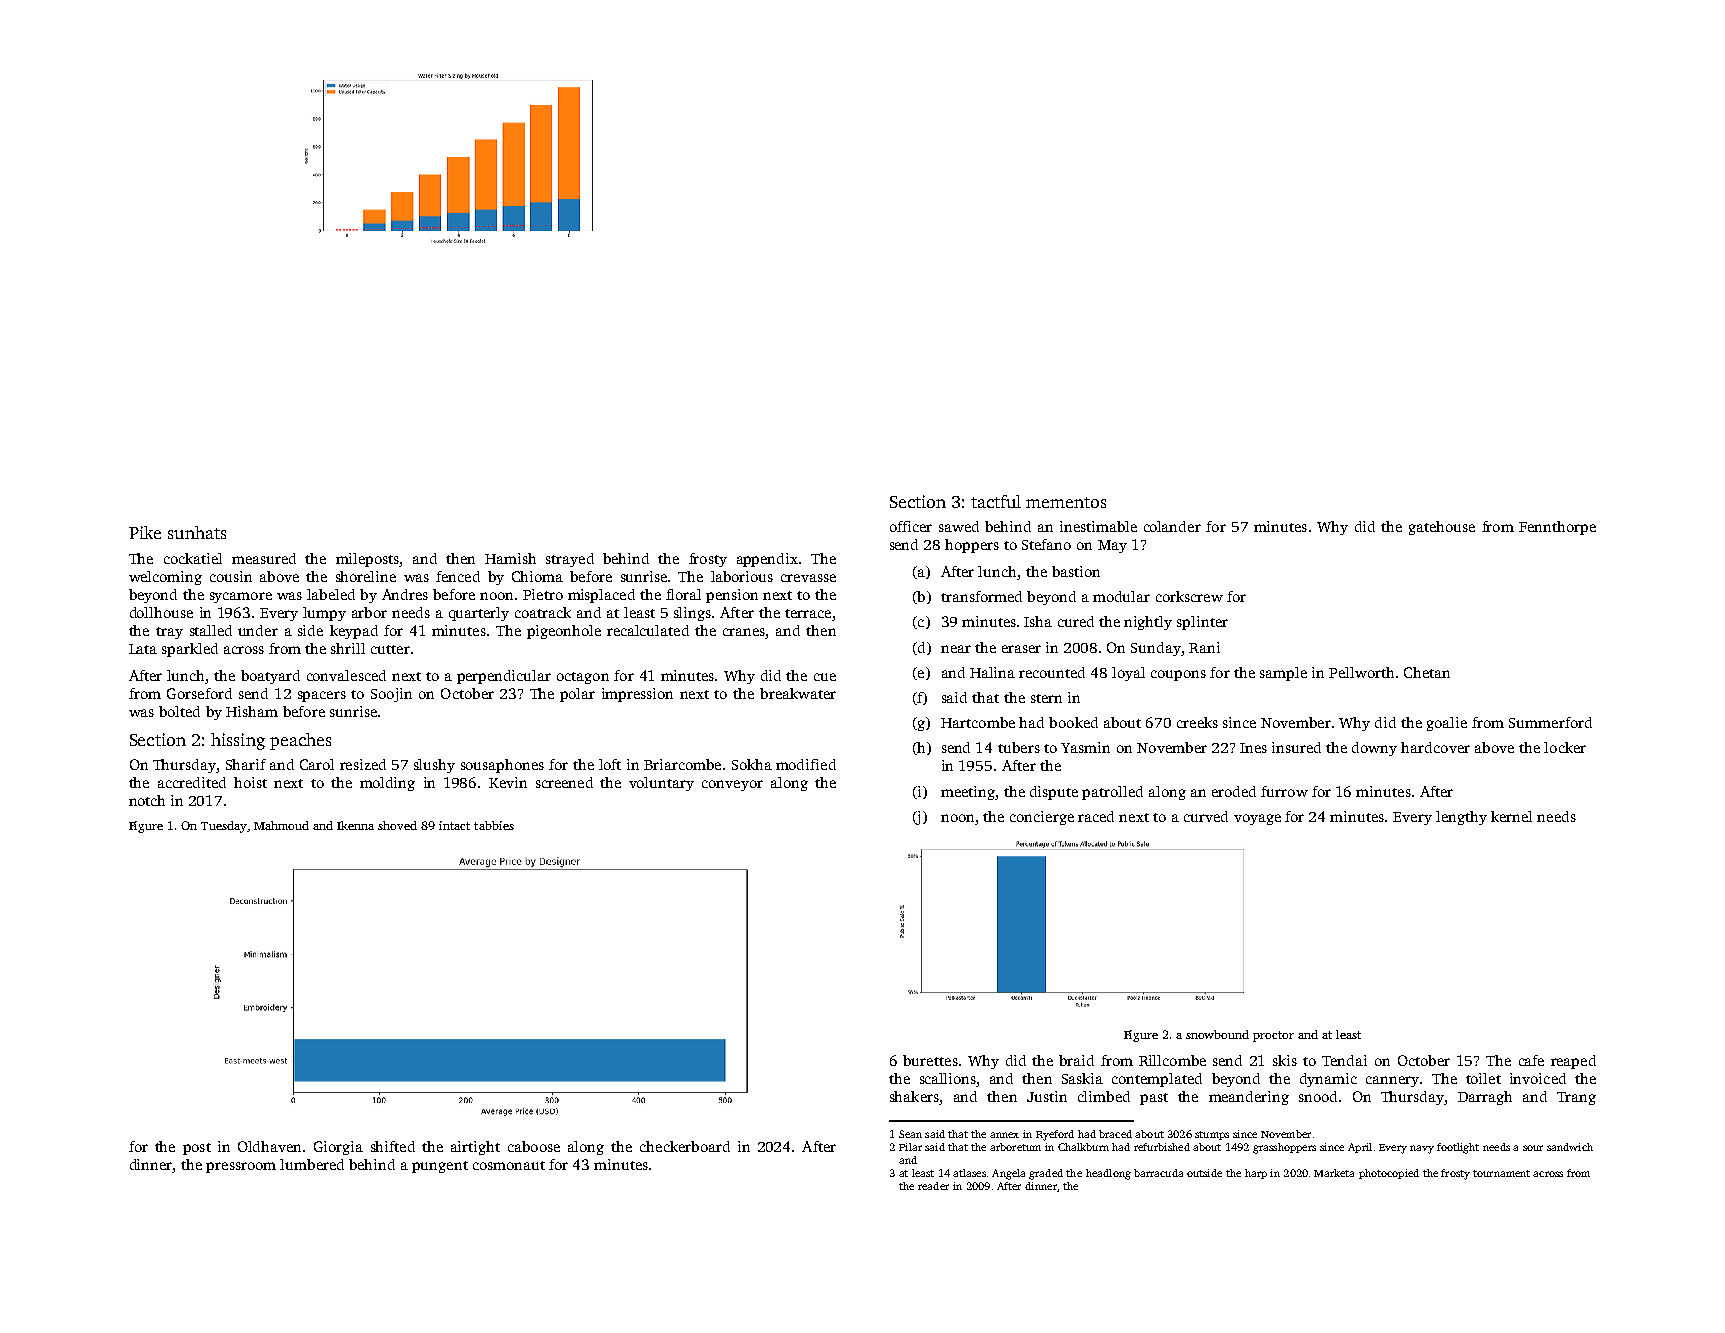 The height and width of the screenshot is (1333, 1725). What do you see at coordinates (454, 825) in the screenshot?
I see `intact` at bounding box center [454, 825].
